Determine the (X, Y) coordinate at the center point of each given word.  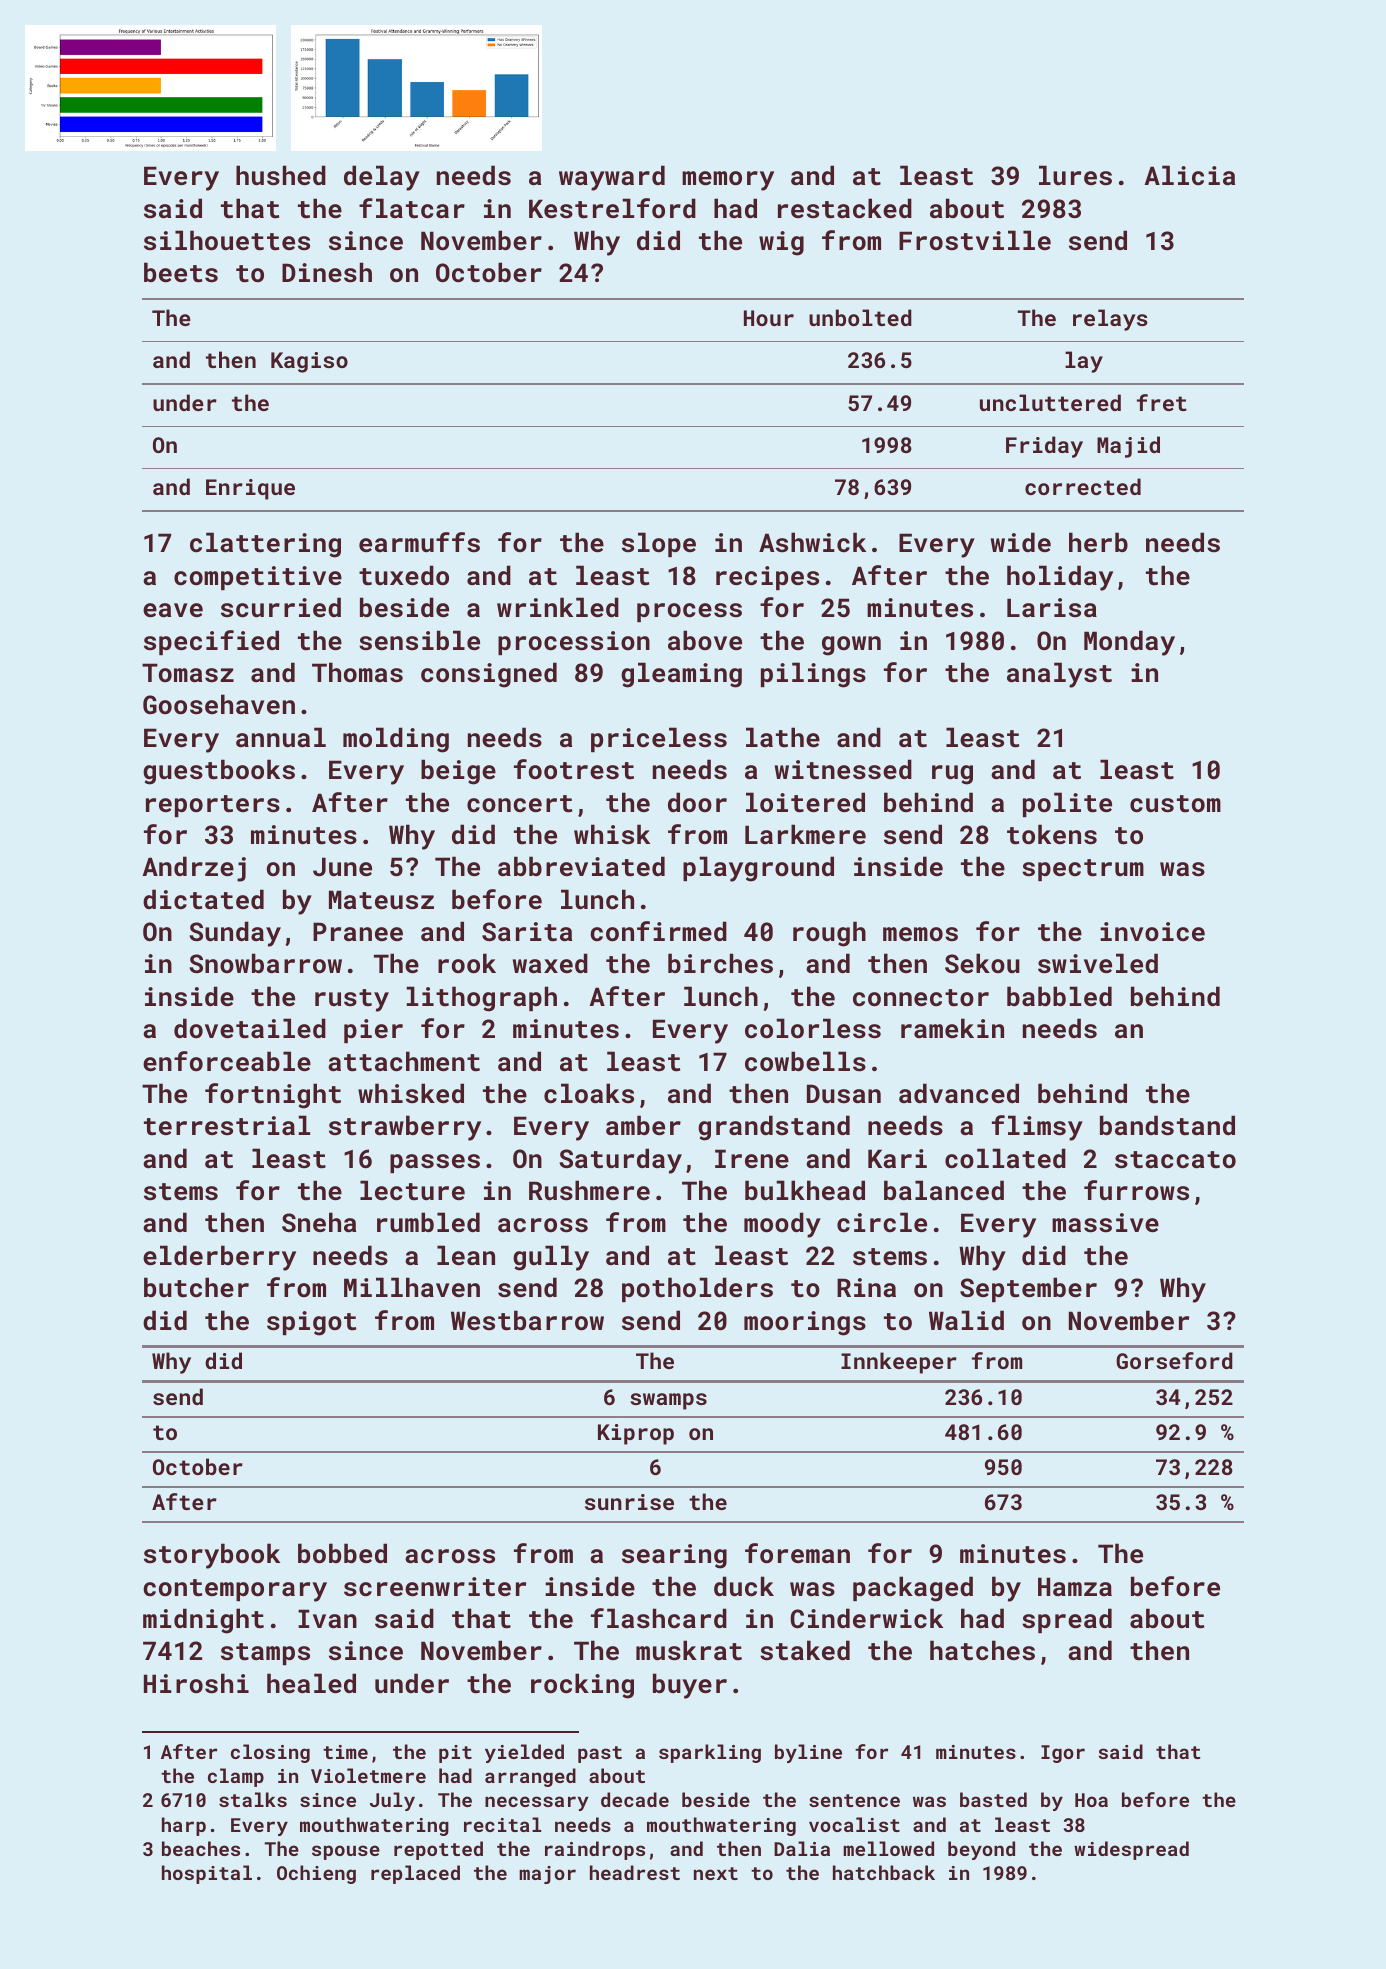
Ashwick (812, 542)
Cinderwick (866, 1618)
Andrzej (194, 869)
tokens (1052, 834)
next (716, 1873)
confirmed (658, 931)
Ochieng (316, 1874)
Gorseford (1174, 1360)
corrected (1083, 486)
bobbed (342, 1553)
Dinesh (327, 272)
